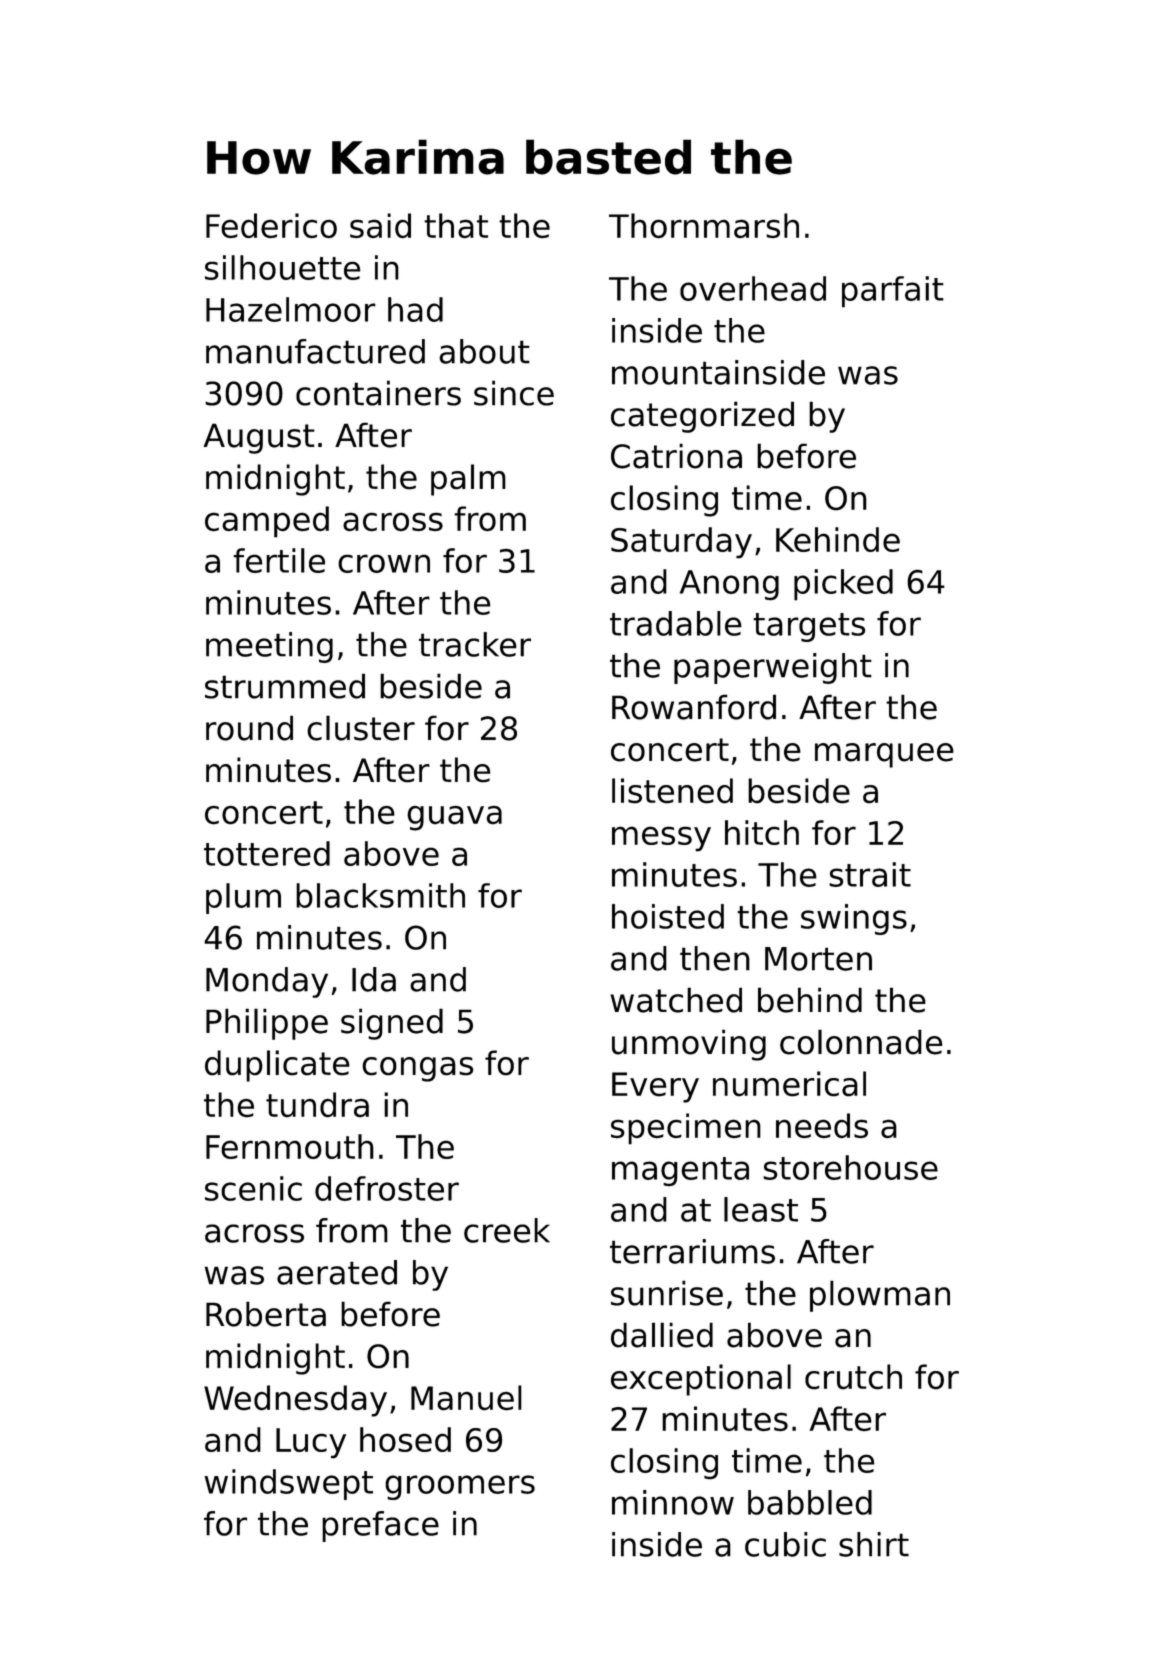 Image resolution: width=1165 pixels, height=1654 pixels. I want to click on paperweight, so click(773, 668).
